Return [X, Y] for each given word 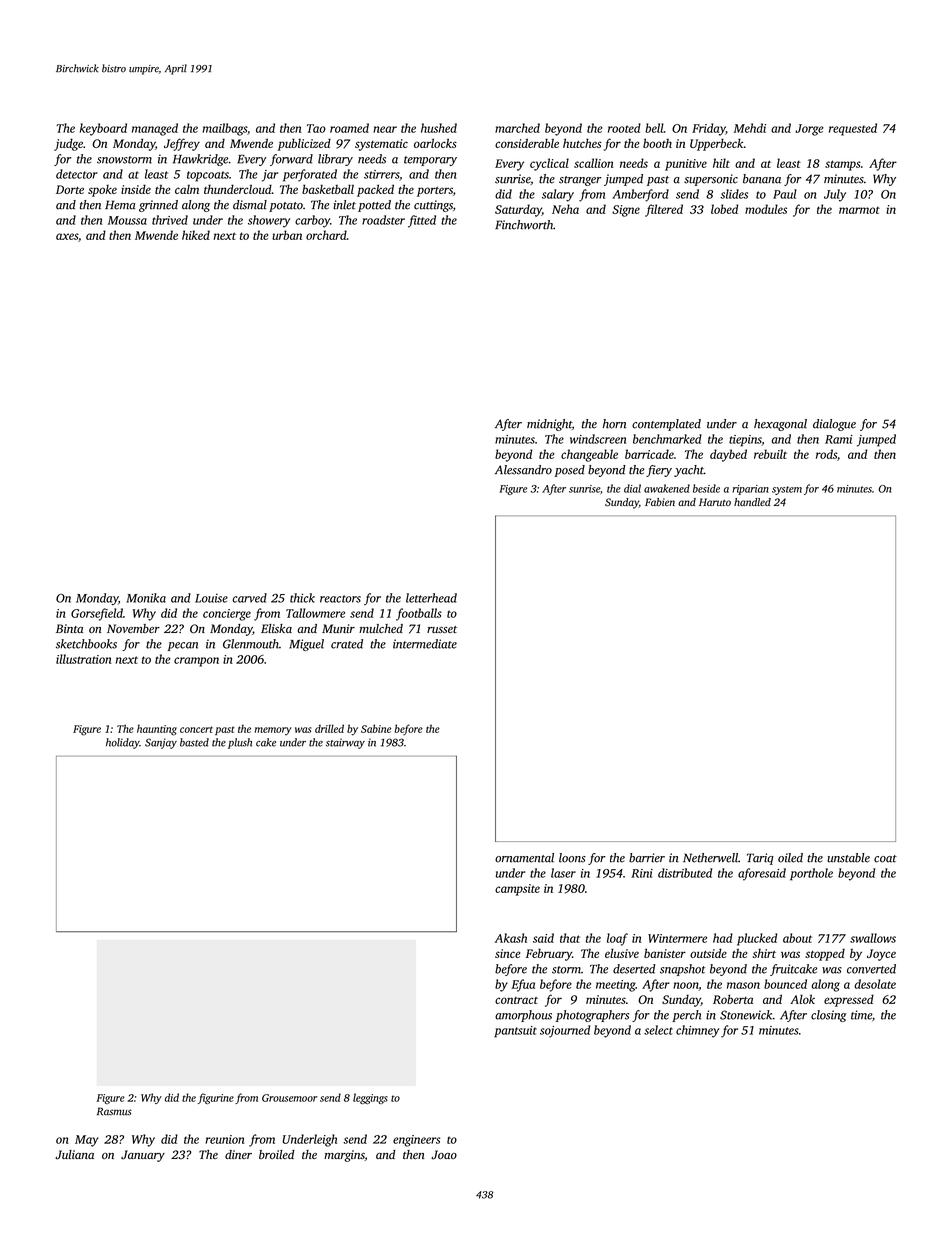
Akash [511, 938]
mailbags [224, 129]
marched [517, 128]
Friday [708, 129]
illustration [84, 659]
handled [752, 502]
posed [570, 471]
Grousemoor [289, 1098]
